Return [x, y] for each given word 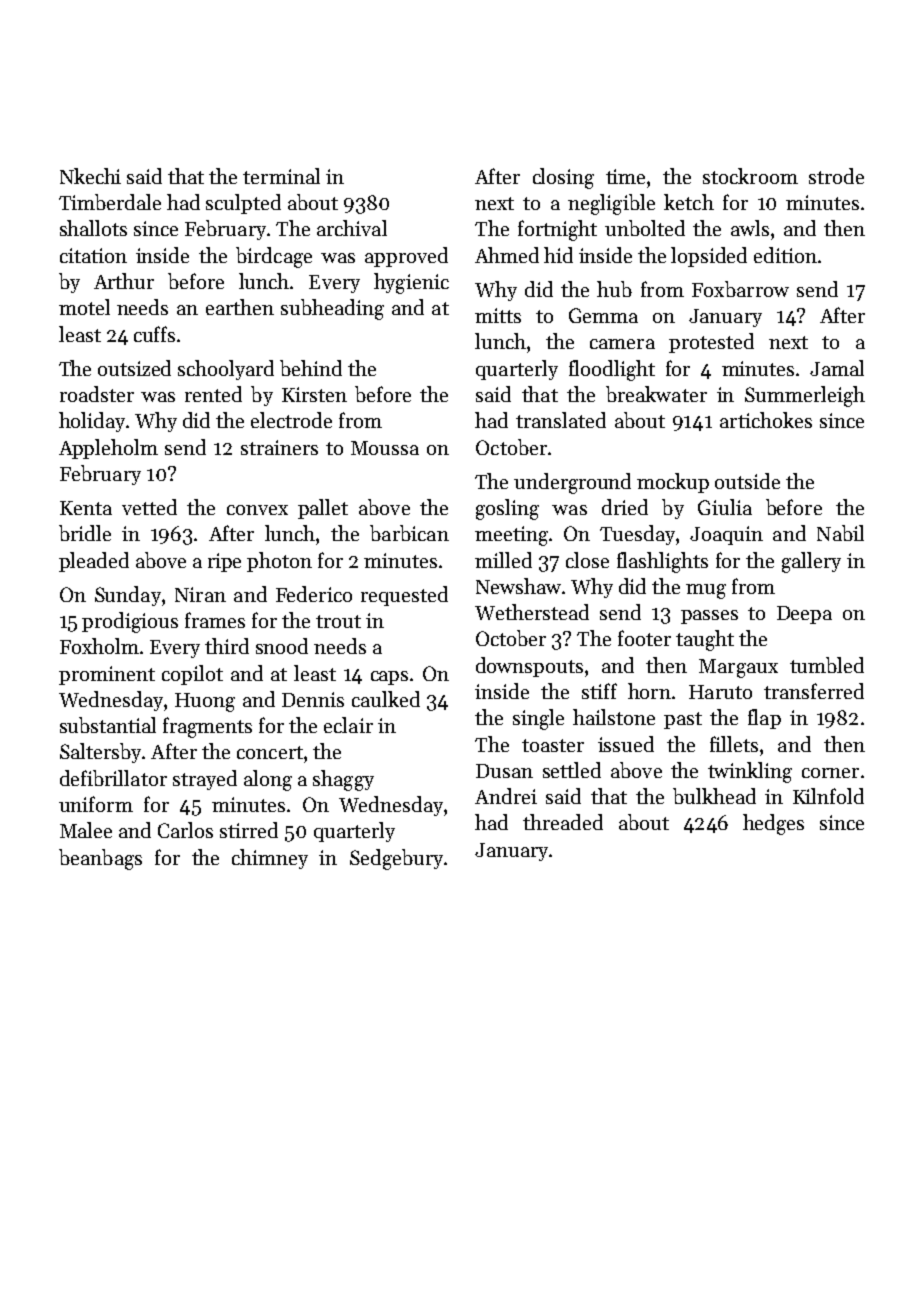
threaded [563, 822]
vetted [149, 507]
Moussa [385, 448]
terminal [281, 176]
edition [785, 255]
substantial [108, 725]
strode [836, 176]
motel [84, 307]
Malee [86, 830]
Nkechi [90, 176]
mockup [673, 483]
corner [830, 773]
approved [406, 257]
